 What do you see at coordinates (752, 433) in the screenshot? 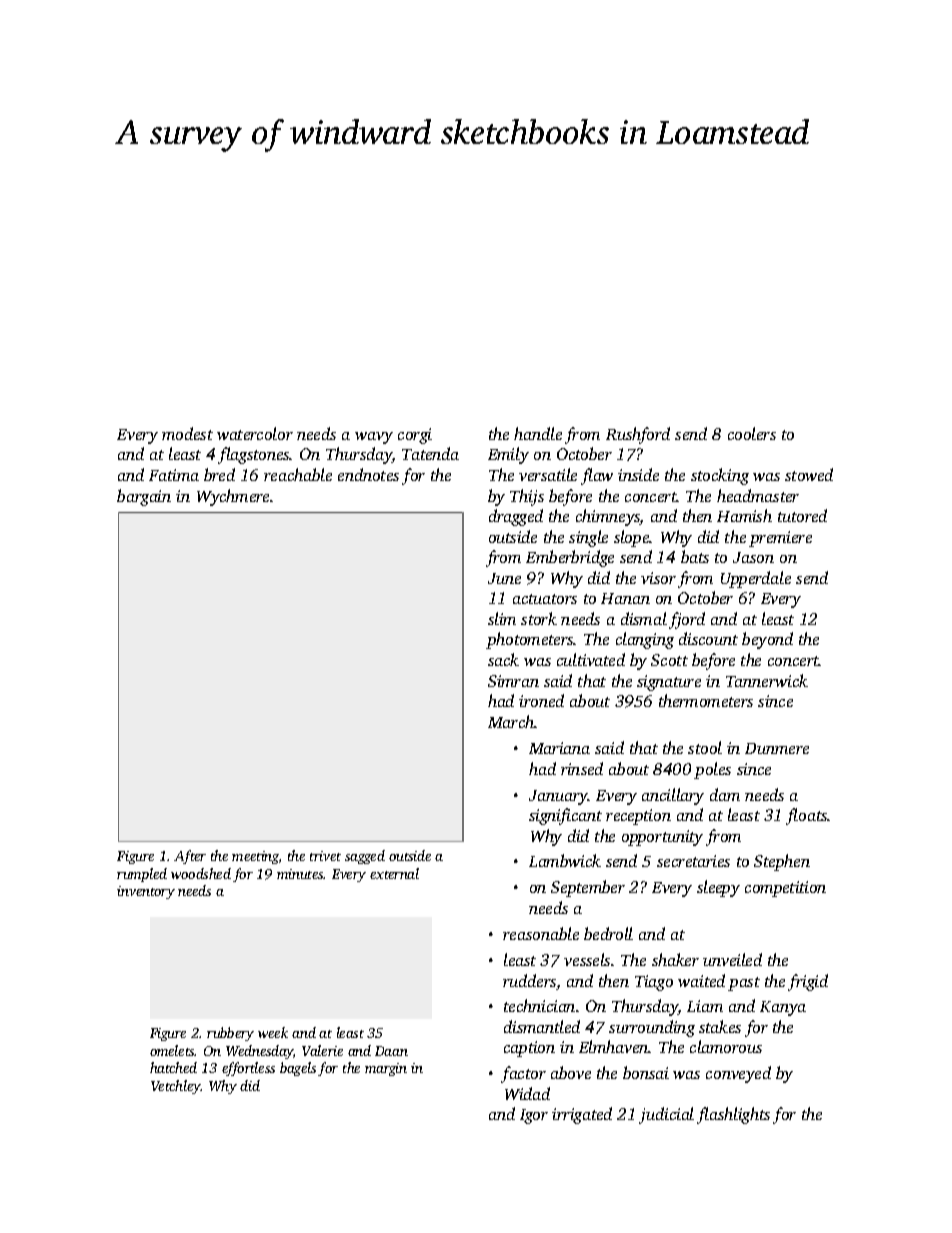
I see `coolers` at bounding box center [752, 433].
